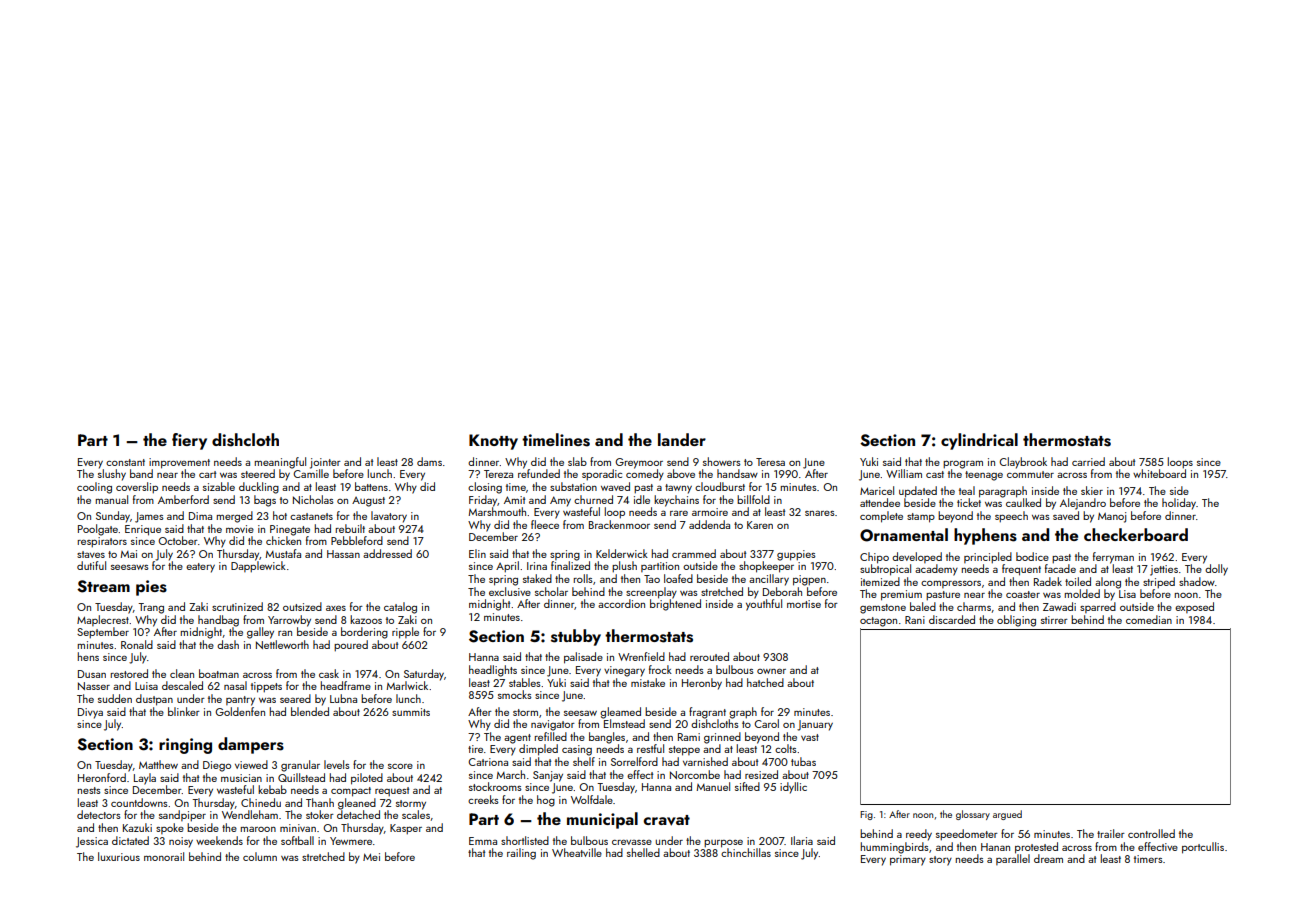 This document has width=1308, height=924. I want to click on lander, so click(682, 439).
